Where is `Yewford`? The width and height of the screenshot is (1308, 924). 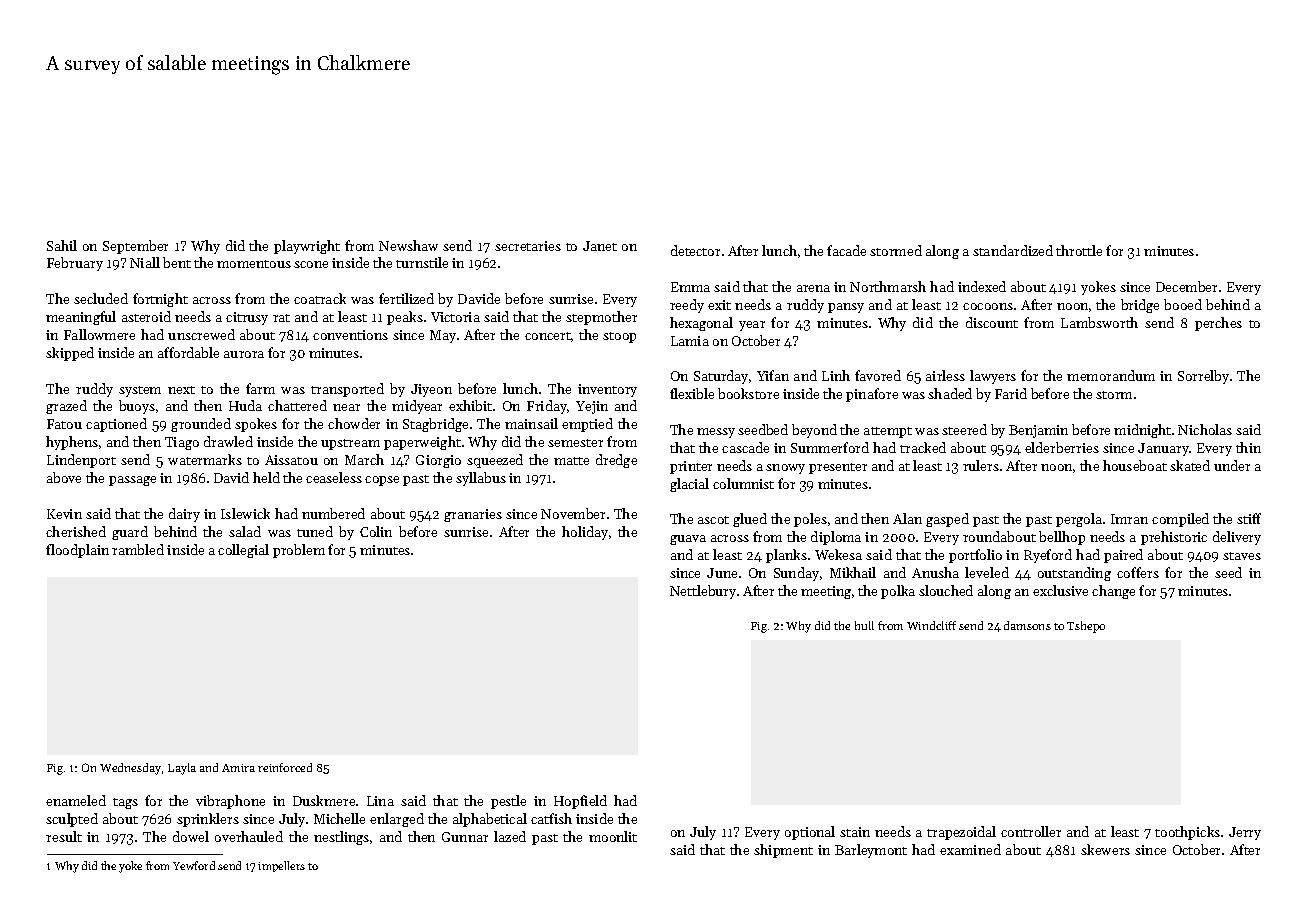
Yewford is located at coordinates (194, 865).
